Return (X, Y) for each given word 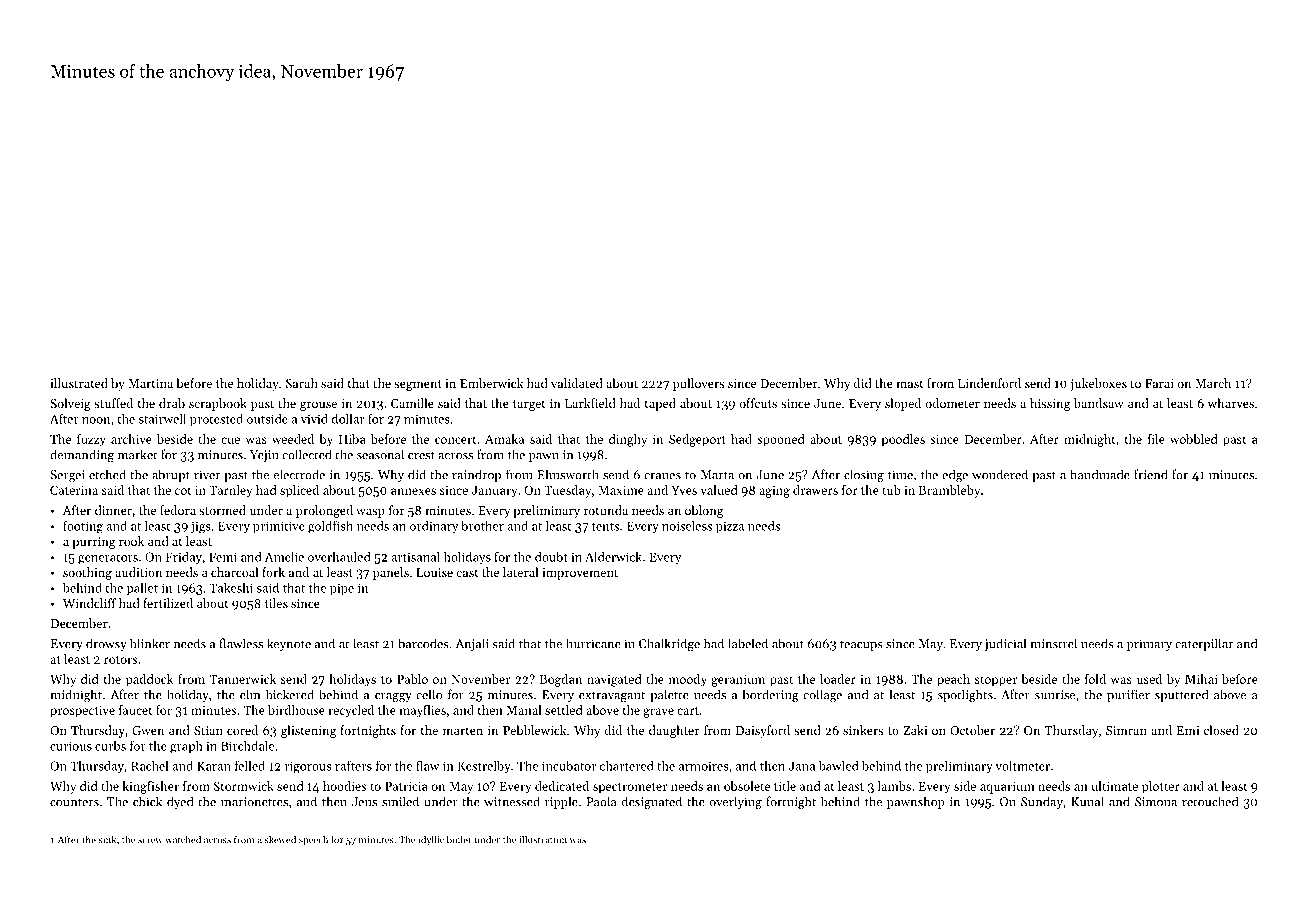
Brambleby (949, 491)
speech (313, 841)
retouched (1210, 801)
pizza (730, 527)
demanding (82, 455)
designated (652, 802)
